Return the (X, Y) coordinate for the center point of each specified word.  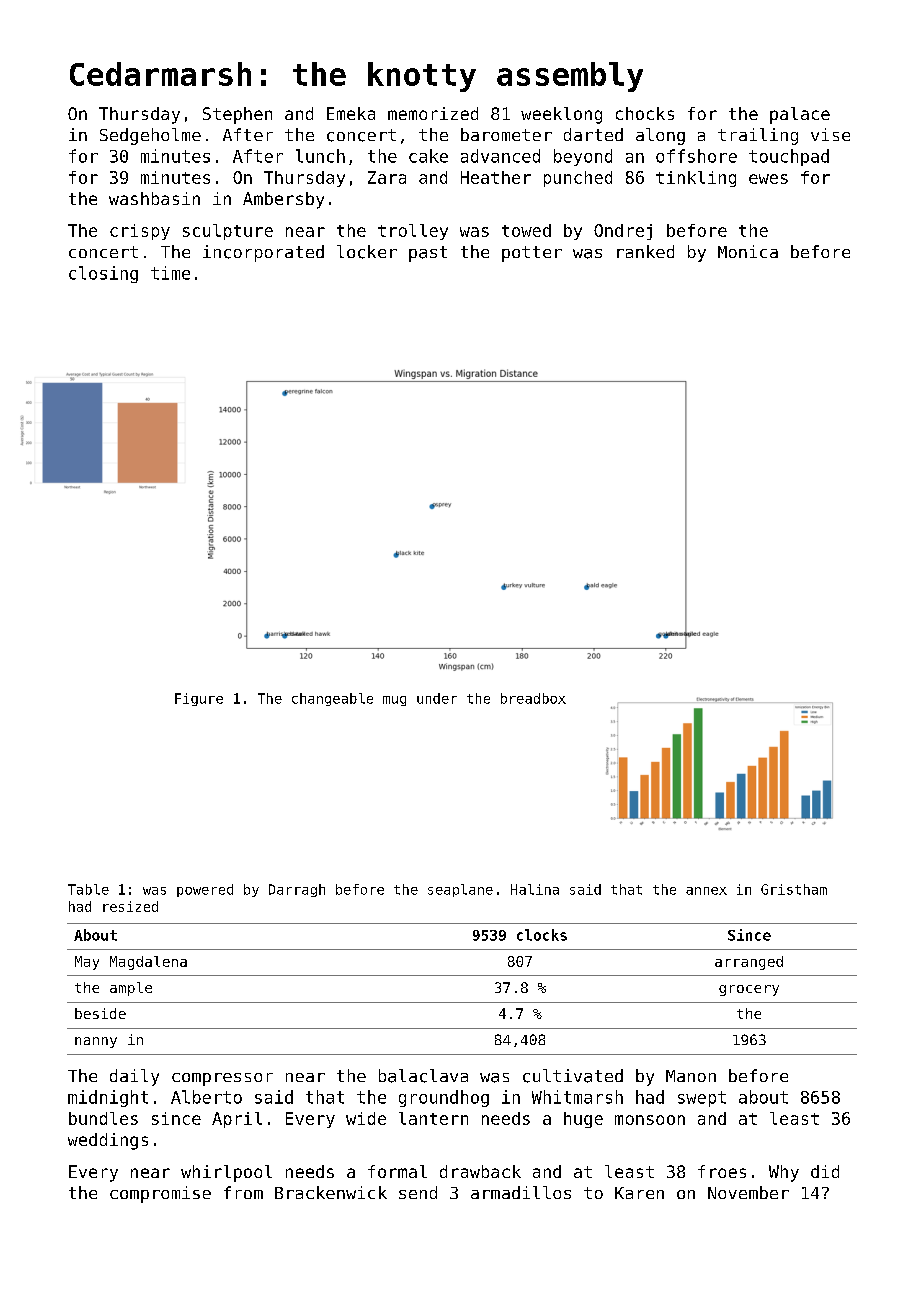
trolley (413, 232)
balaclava (423, 1076)
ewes (768, 179)
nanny (96, 1042)
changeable (332, 699)
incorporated (263, 253)
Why (784, 1173)
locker (367, 252)
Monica (748, 251)
